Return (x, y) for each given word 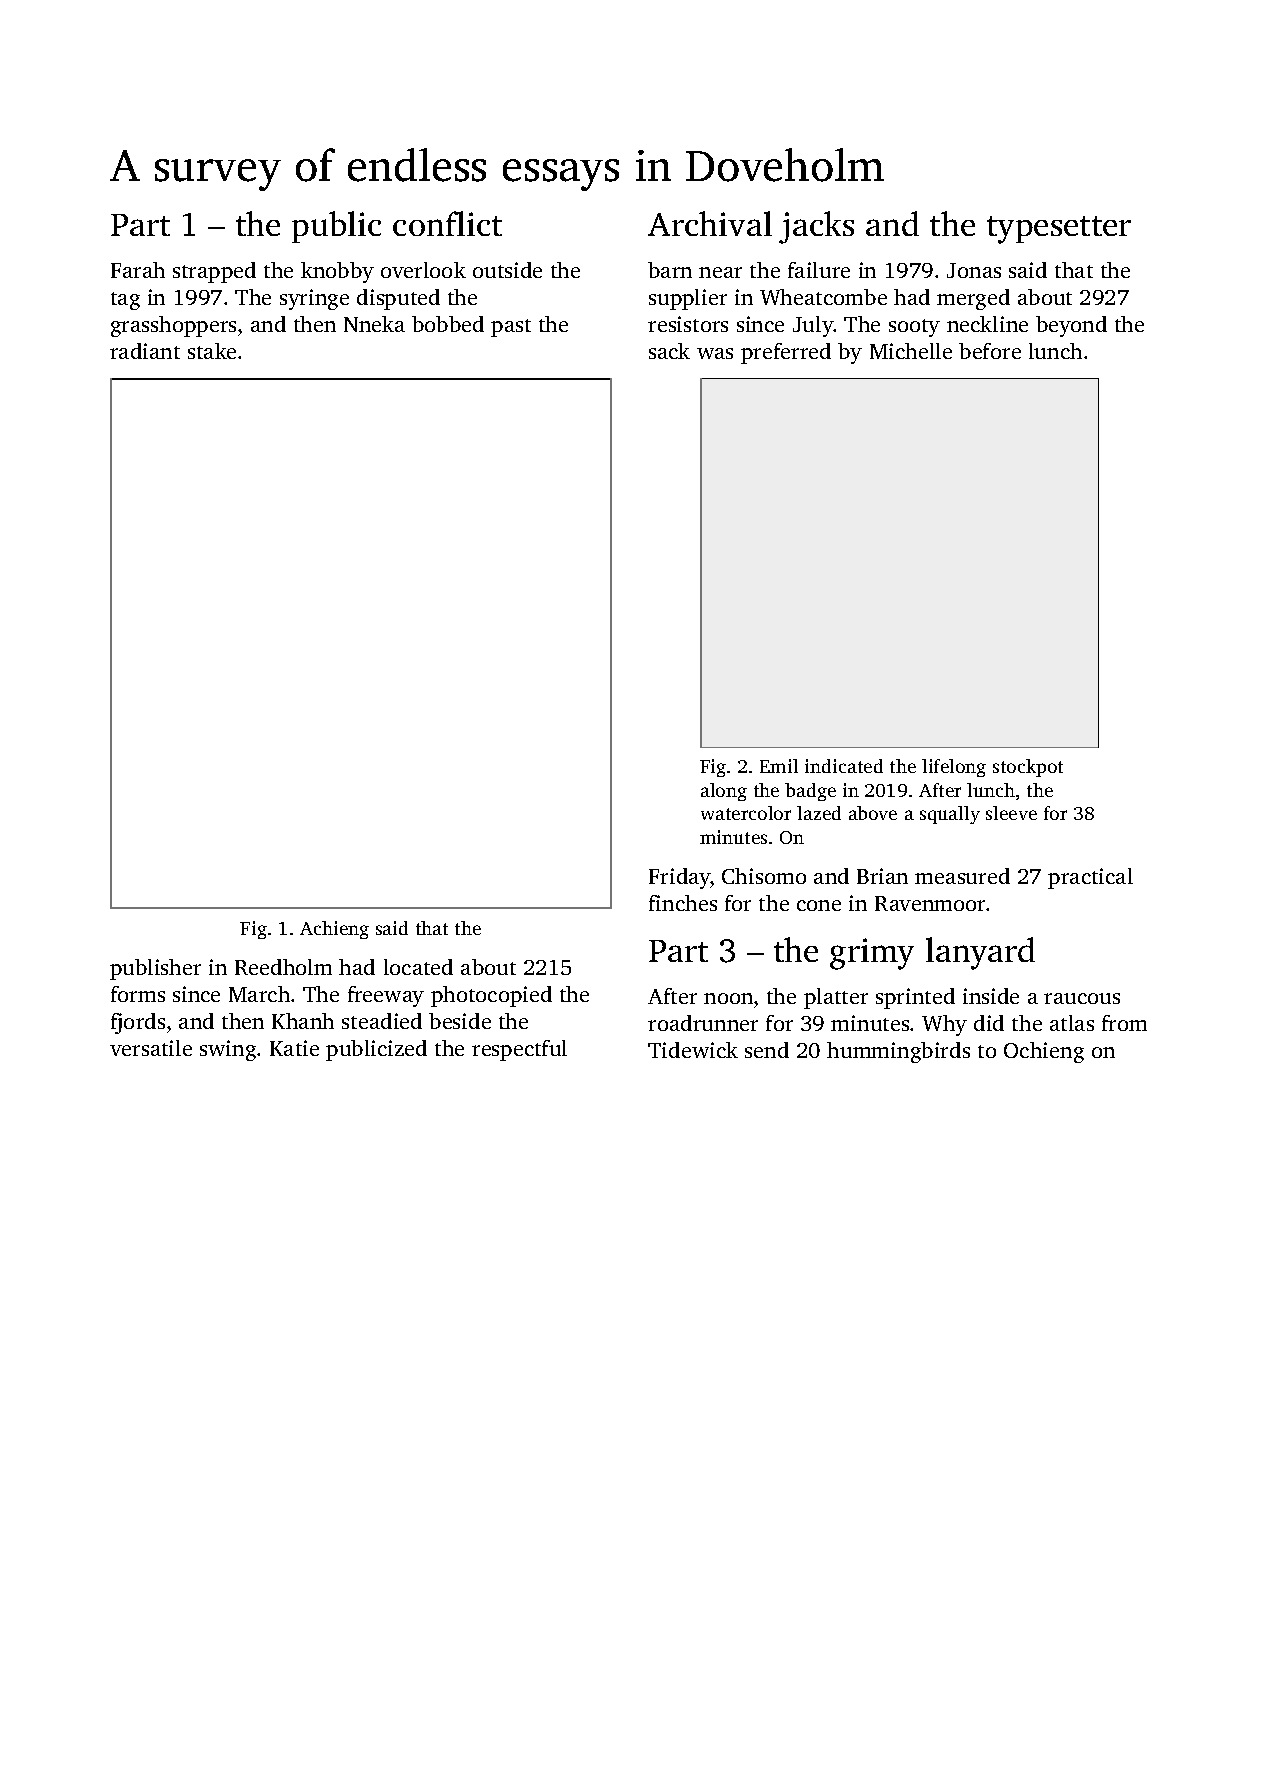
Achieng (334, 930)
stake (212, 351)
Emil (779, 766)
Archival (710, 223)
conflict (447, 223)
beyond (1071, 326)
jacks (816, 227)
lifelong (954, 768)
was (715, 353)
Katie (294, 1048)
